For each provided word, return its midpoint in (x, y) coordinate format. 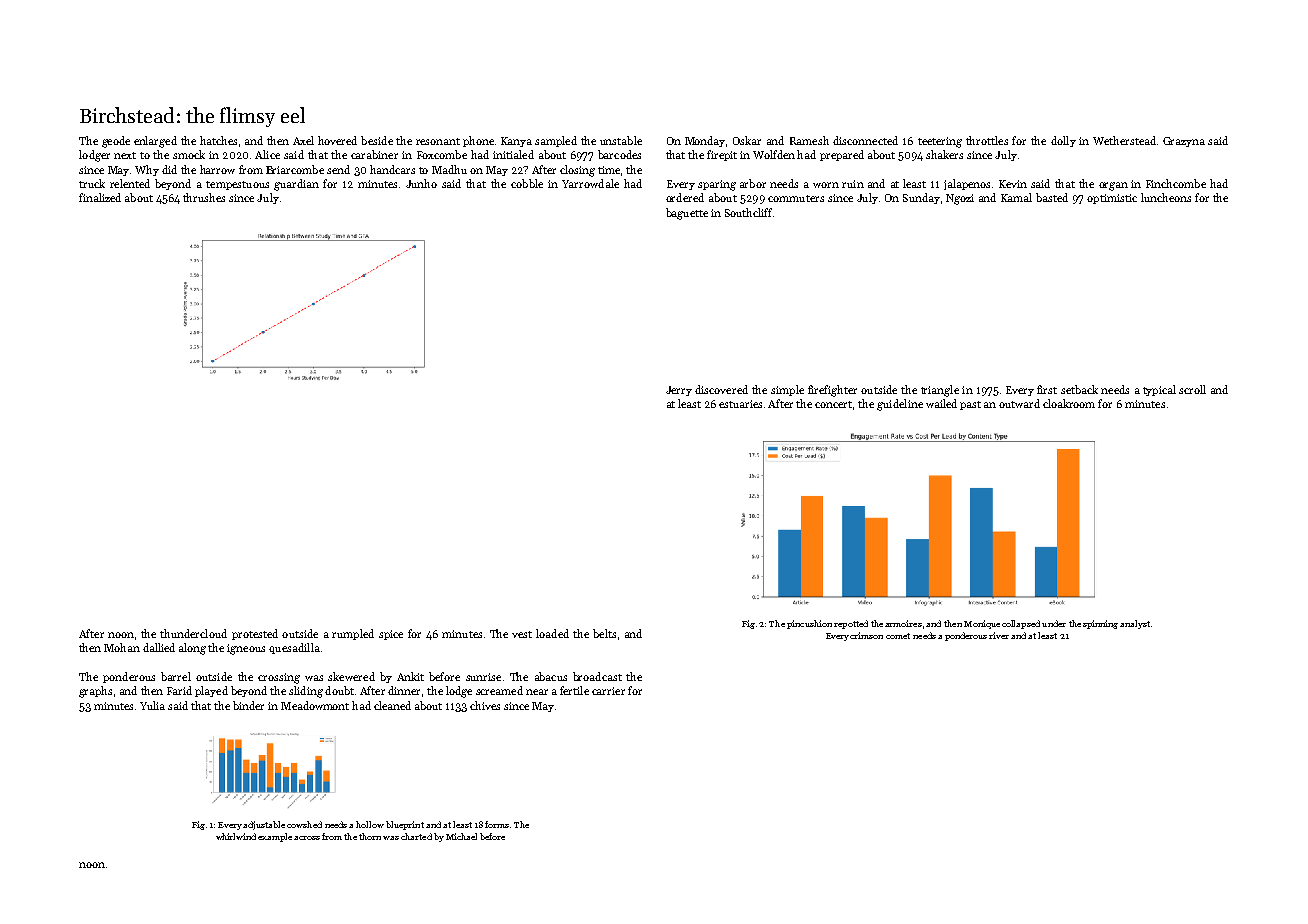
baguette (687, 214)
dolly (1063, 141)
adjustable (264, 825)
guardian (296, 185)
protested (255, 634)
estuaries (740, 404)
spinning (1100, 624)
